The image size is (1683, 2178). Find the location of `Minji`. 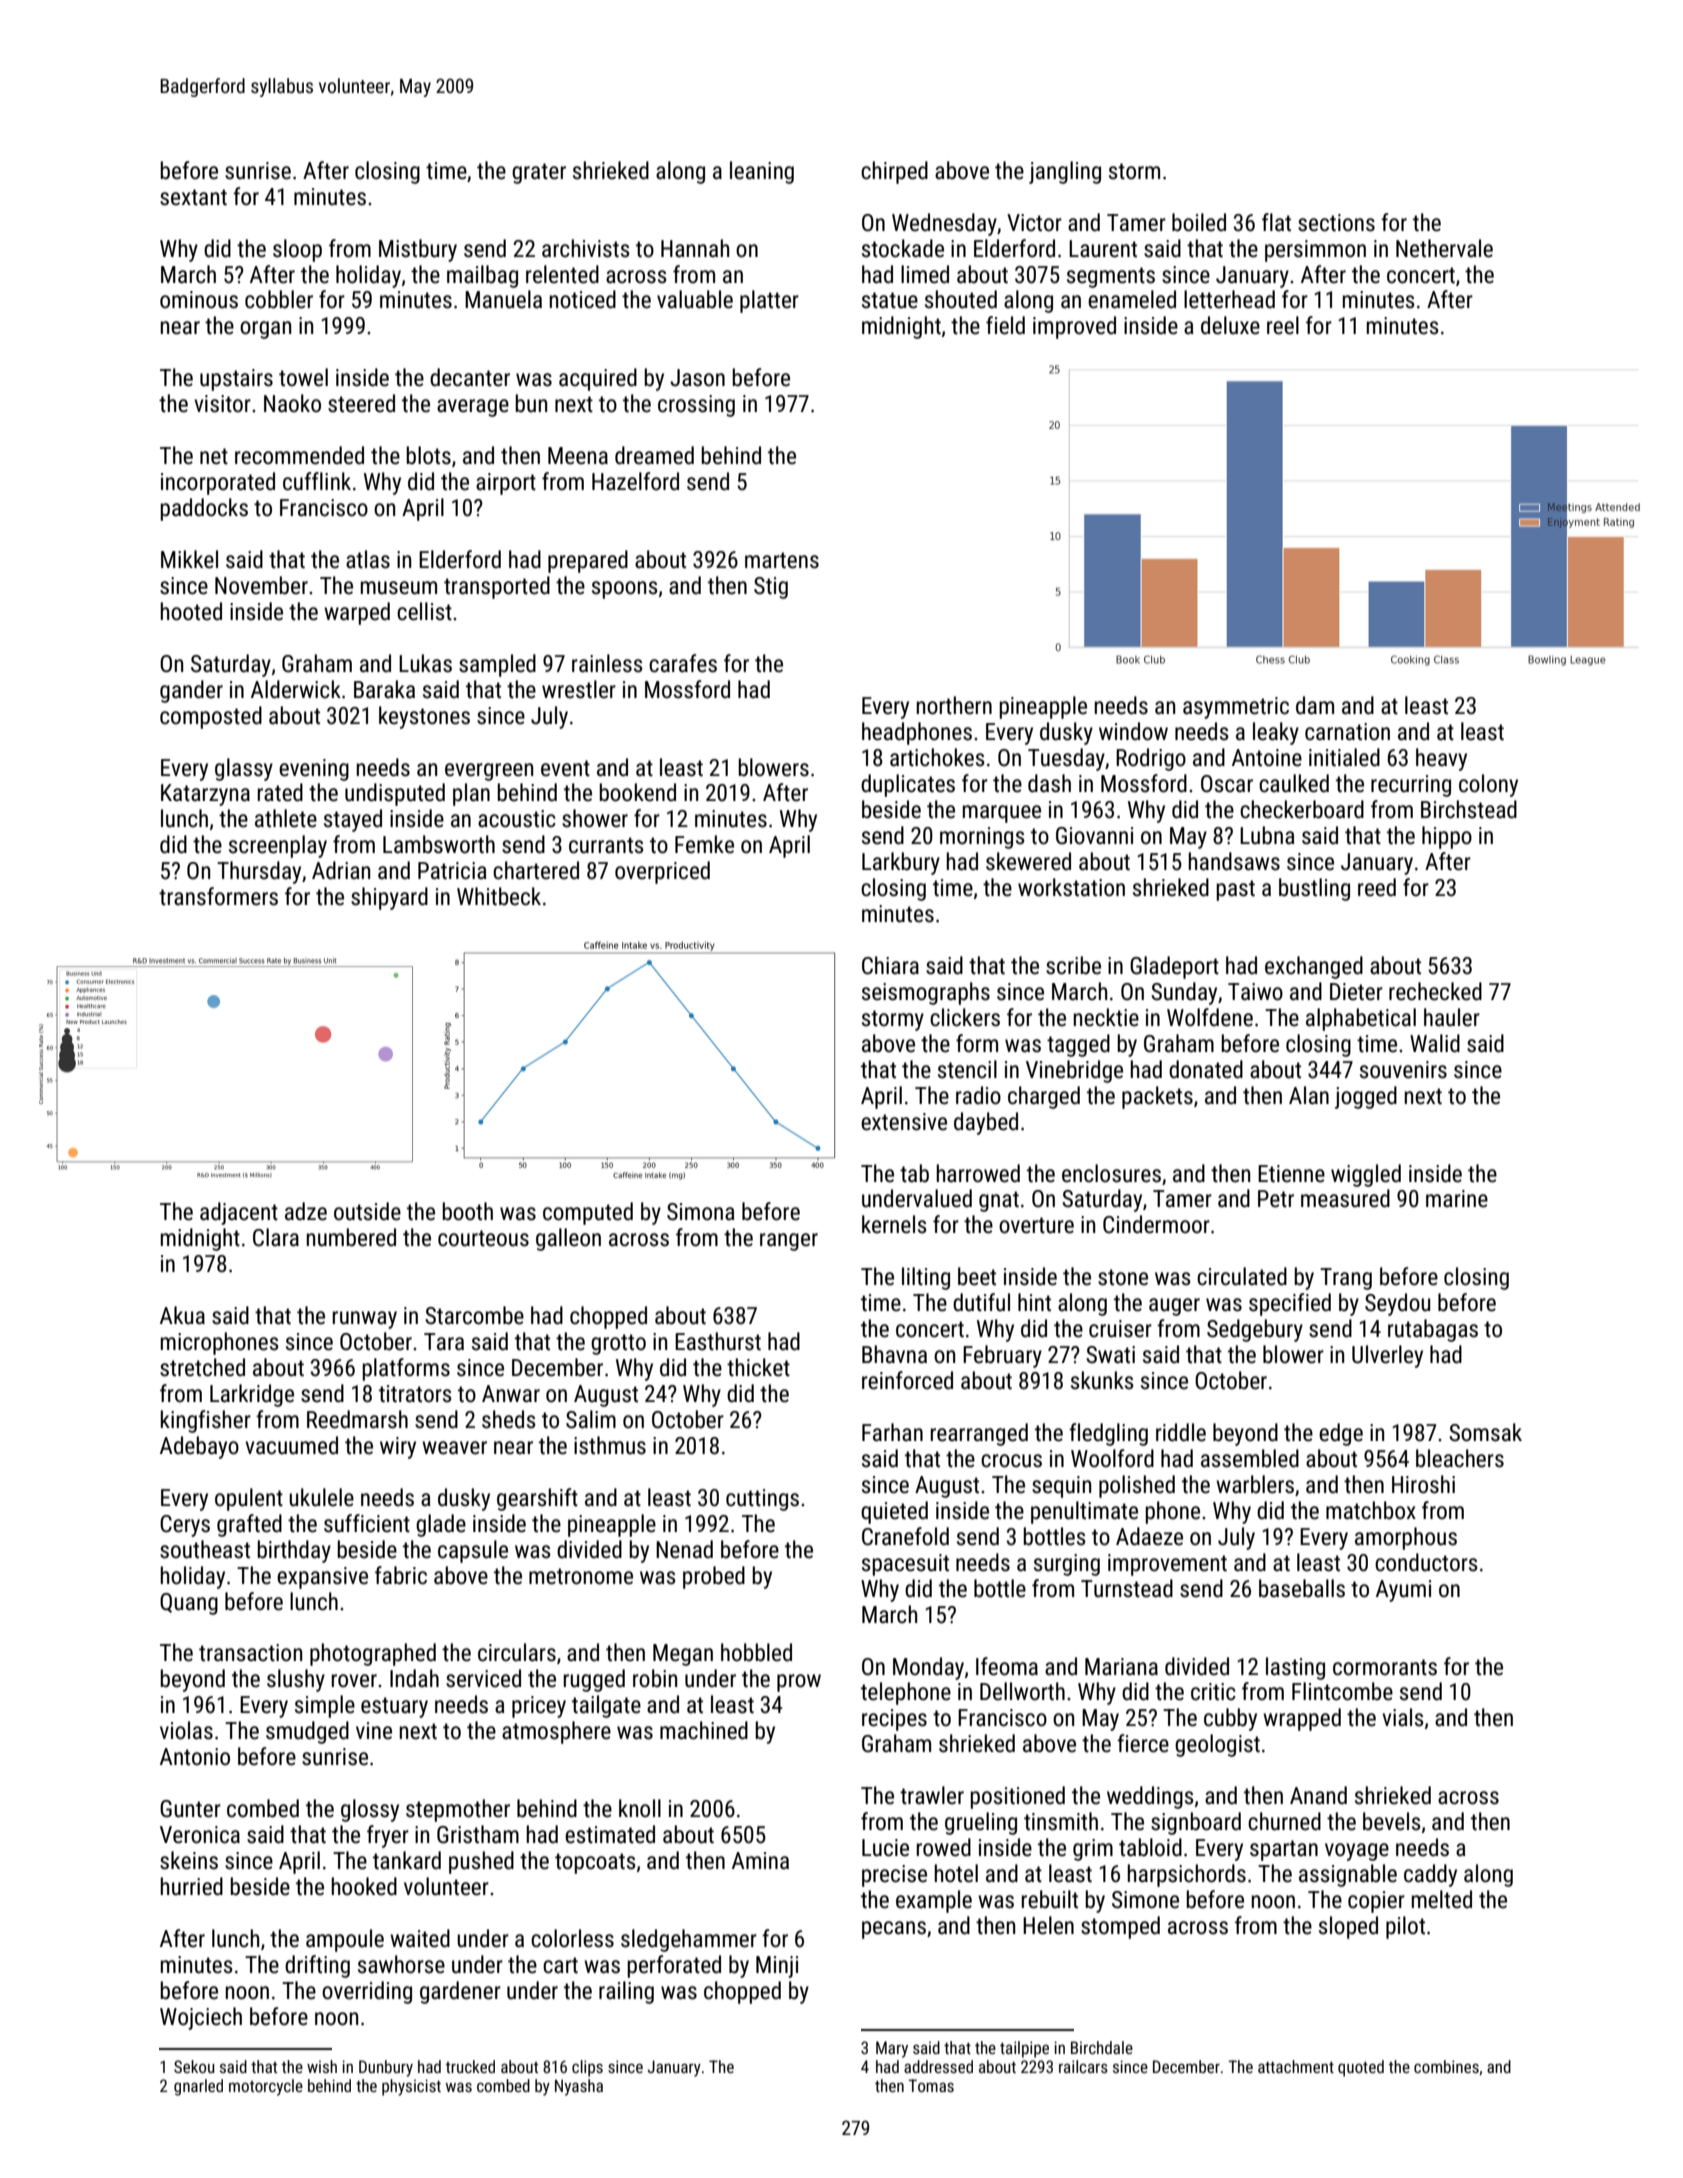

Minji is located at coordinates (777, 1967).
